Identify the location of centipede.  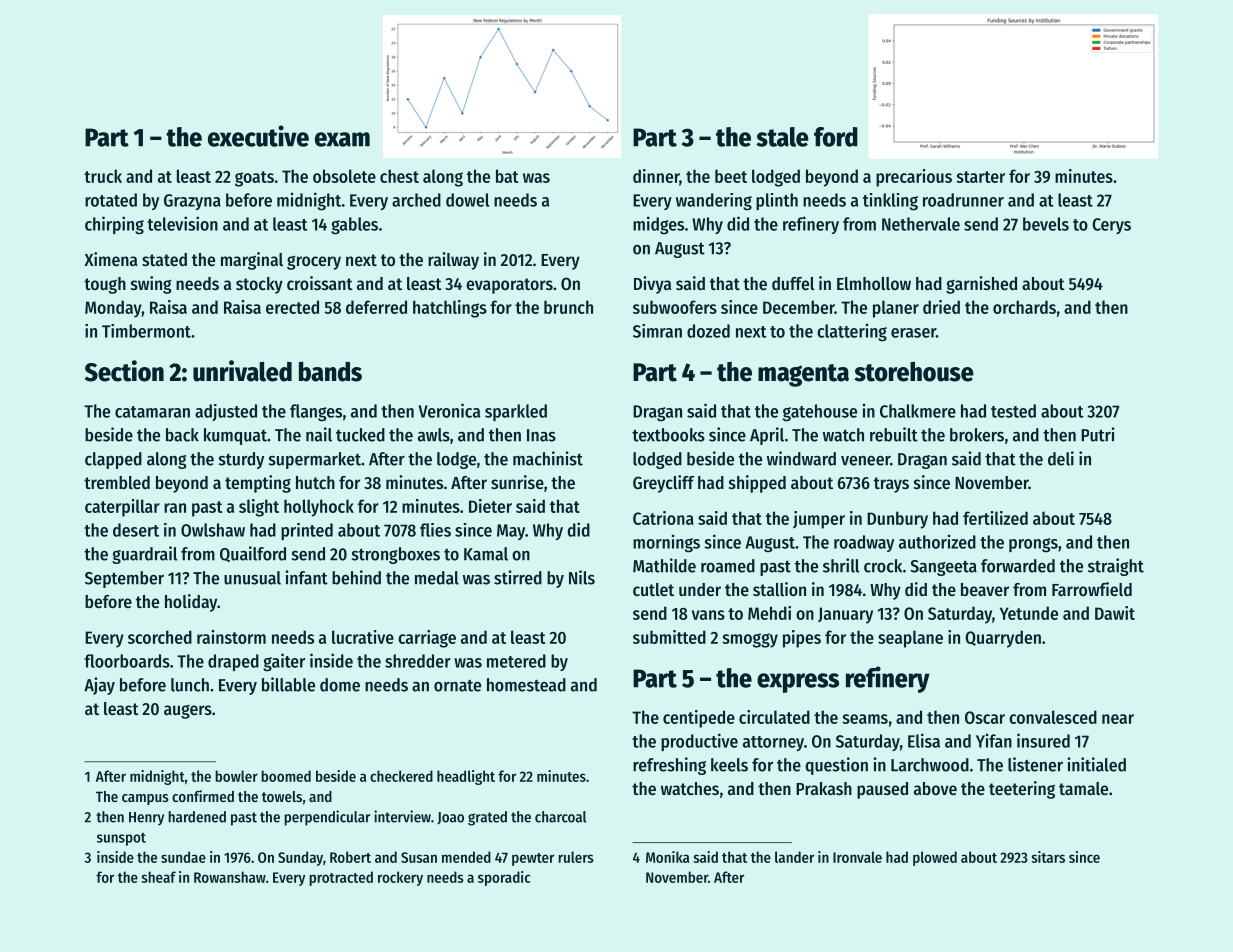
(699, 719).
